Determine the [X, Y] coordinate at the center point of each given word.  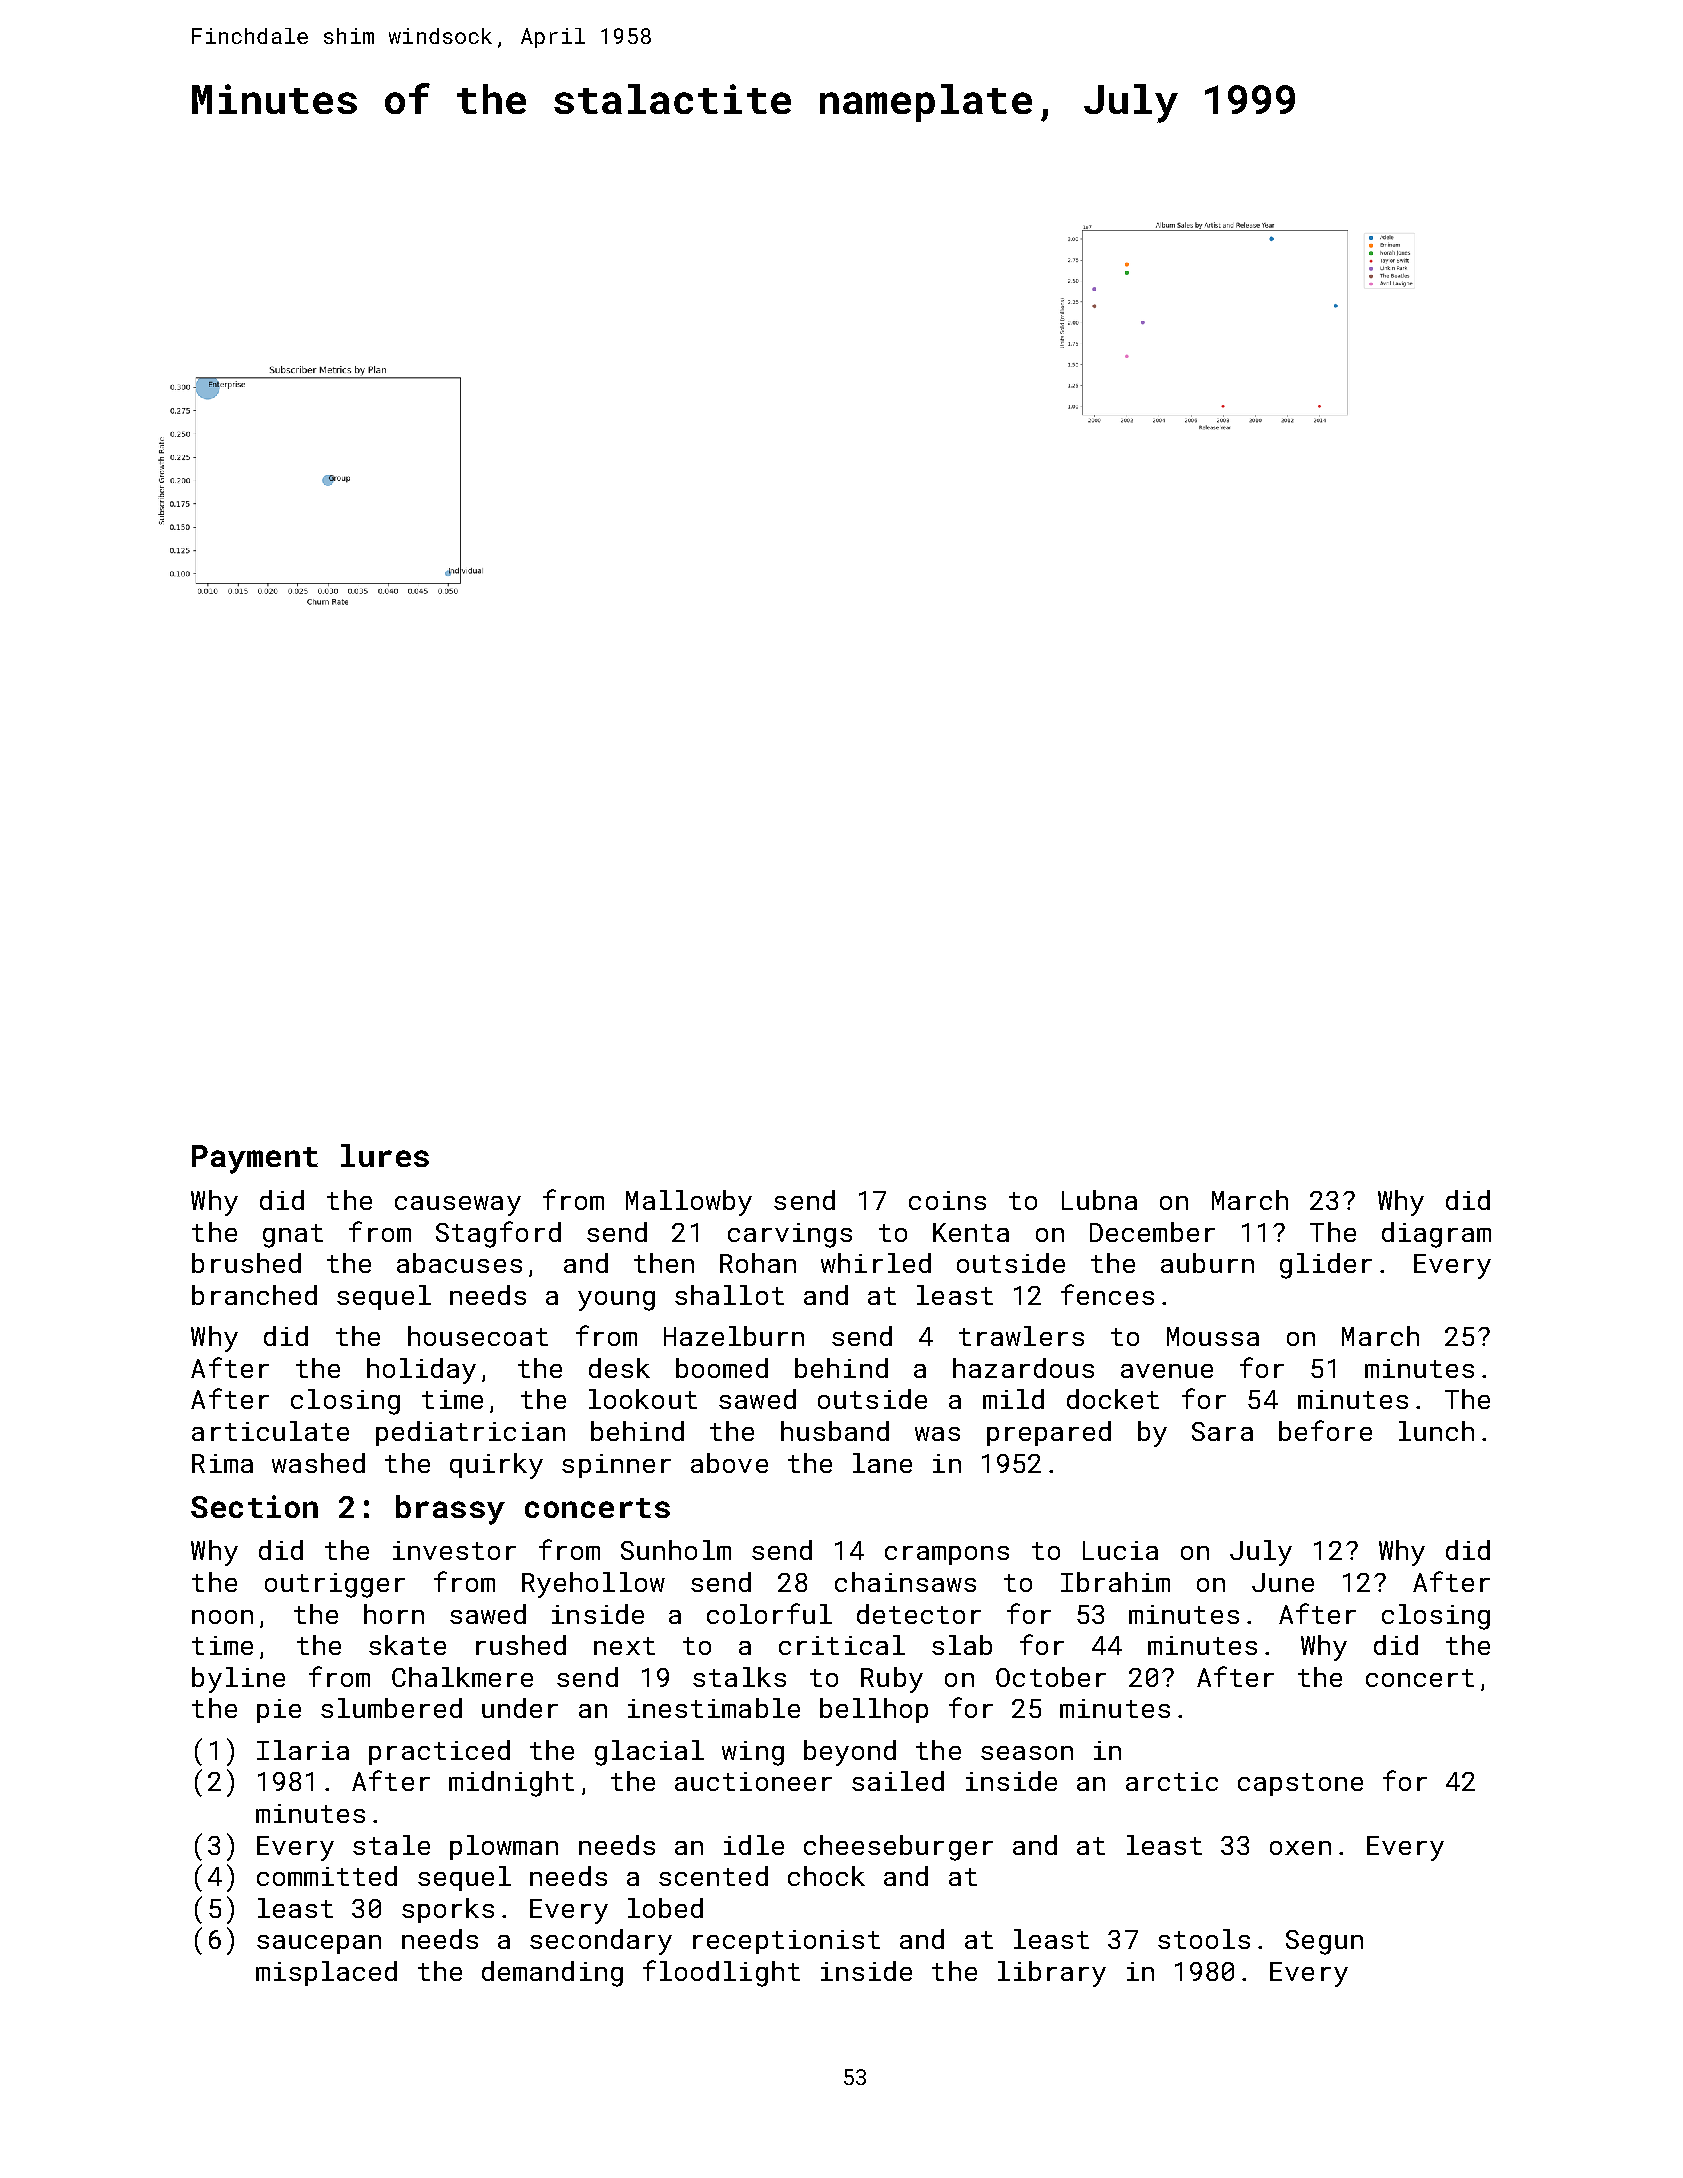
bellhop [874, 1710]
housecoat [478, 1336]
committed [327, 1876]
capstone [1300, 1784]
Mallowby [689, 1203]
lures [385, 1155]
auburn [1207, 1263]
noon [222, 1617]
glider [1326, 1266]
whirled [876, 1263]
